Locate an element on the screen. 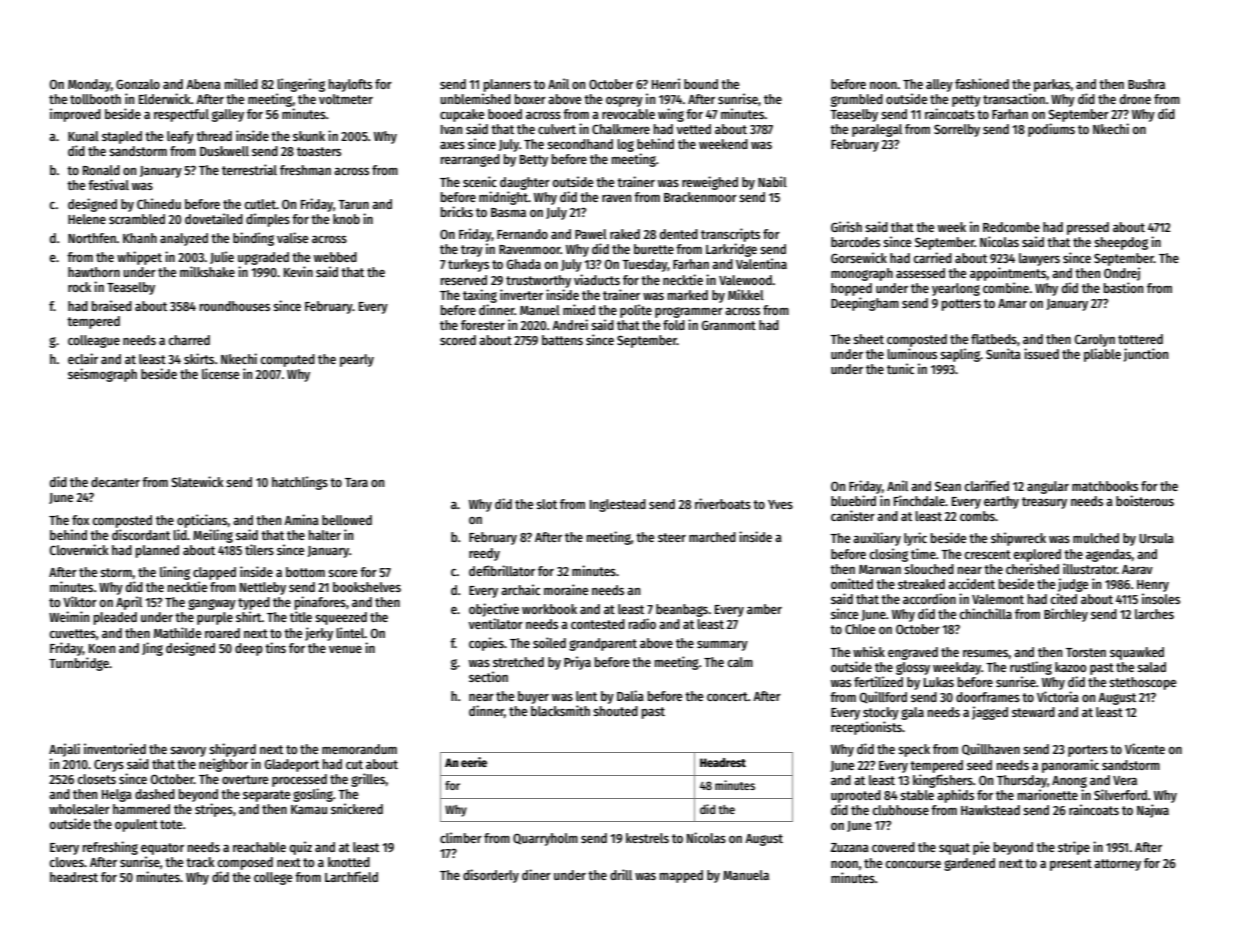 The image size is (1233, 952). Granmont is located at coordinates (729, 325).
